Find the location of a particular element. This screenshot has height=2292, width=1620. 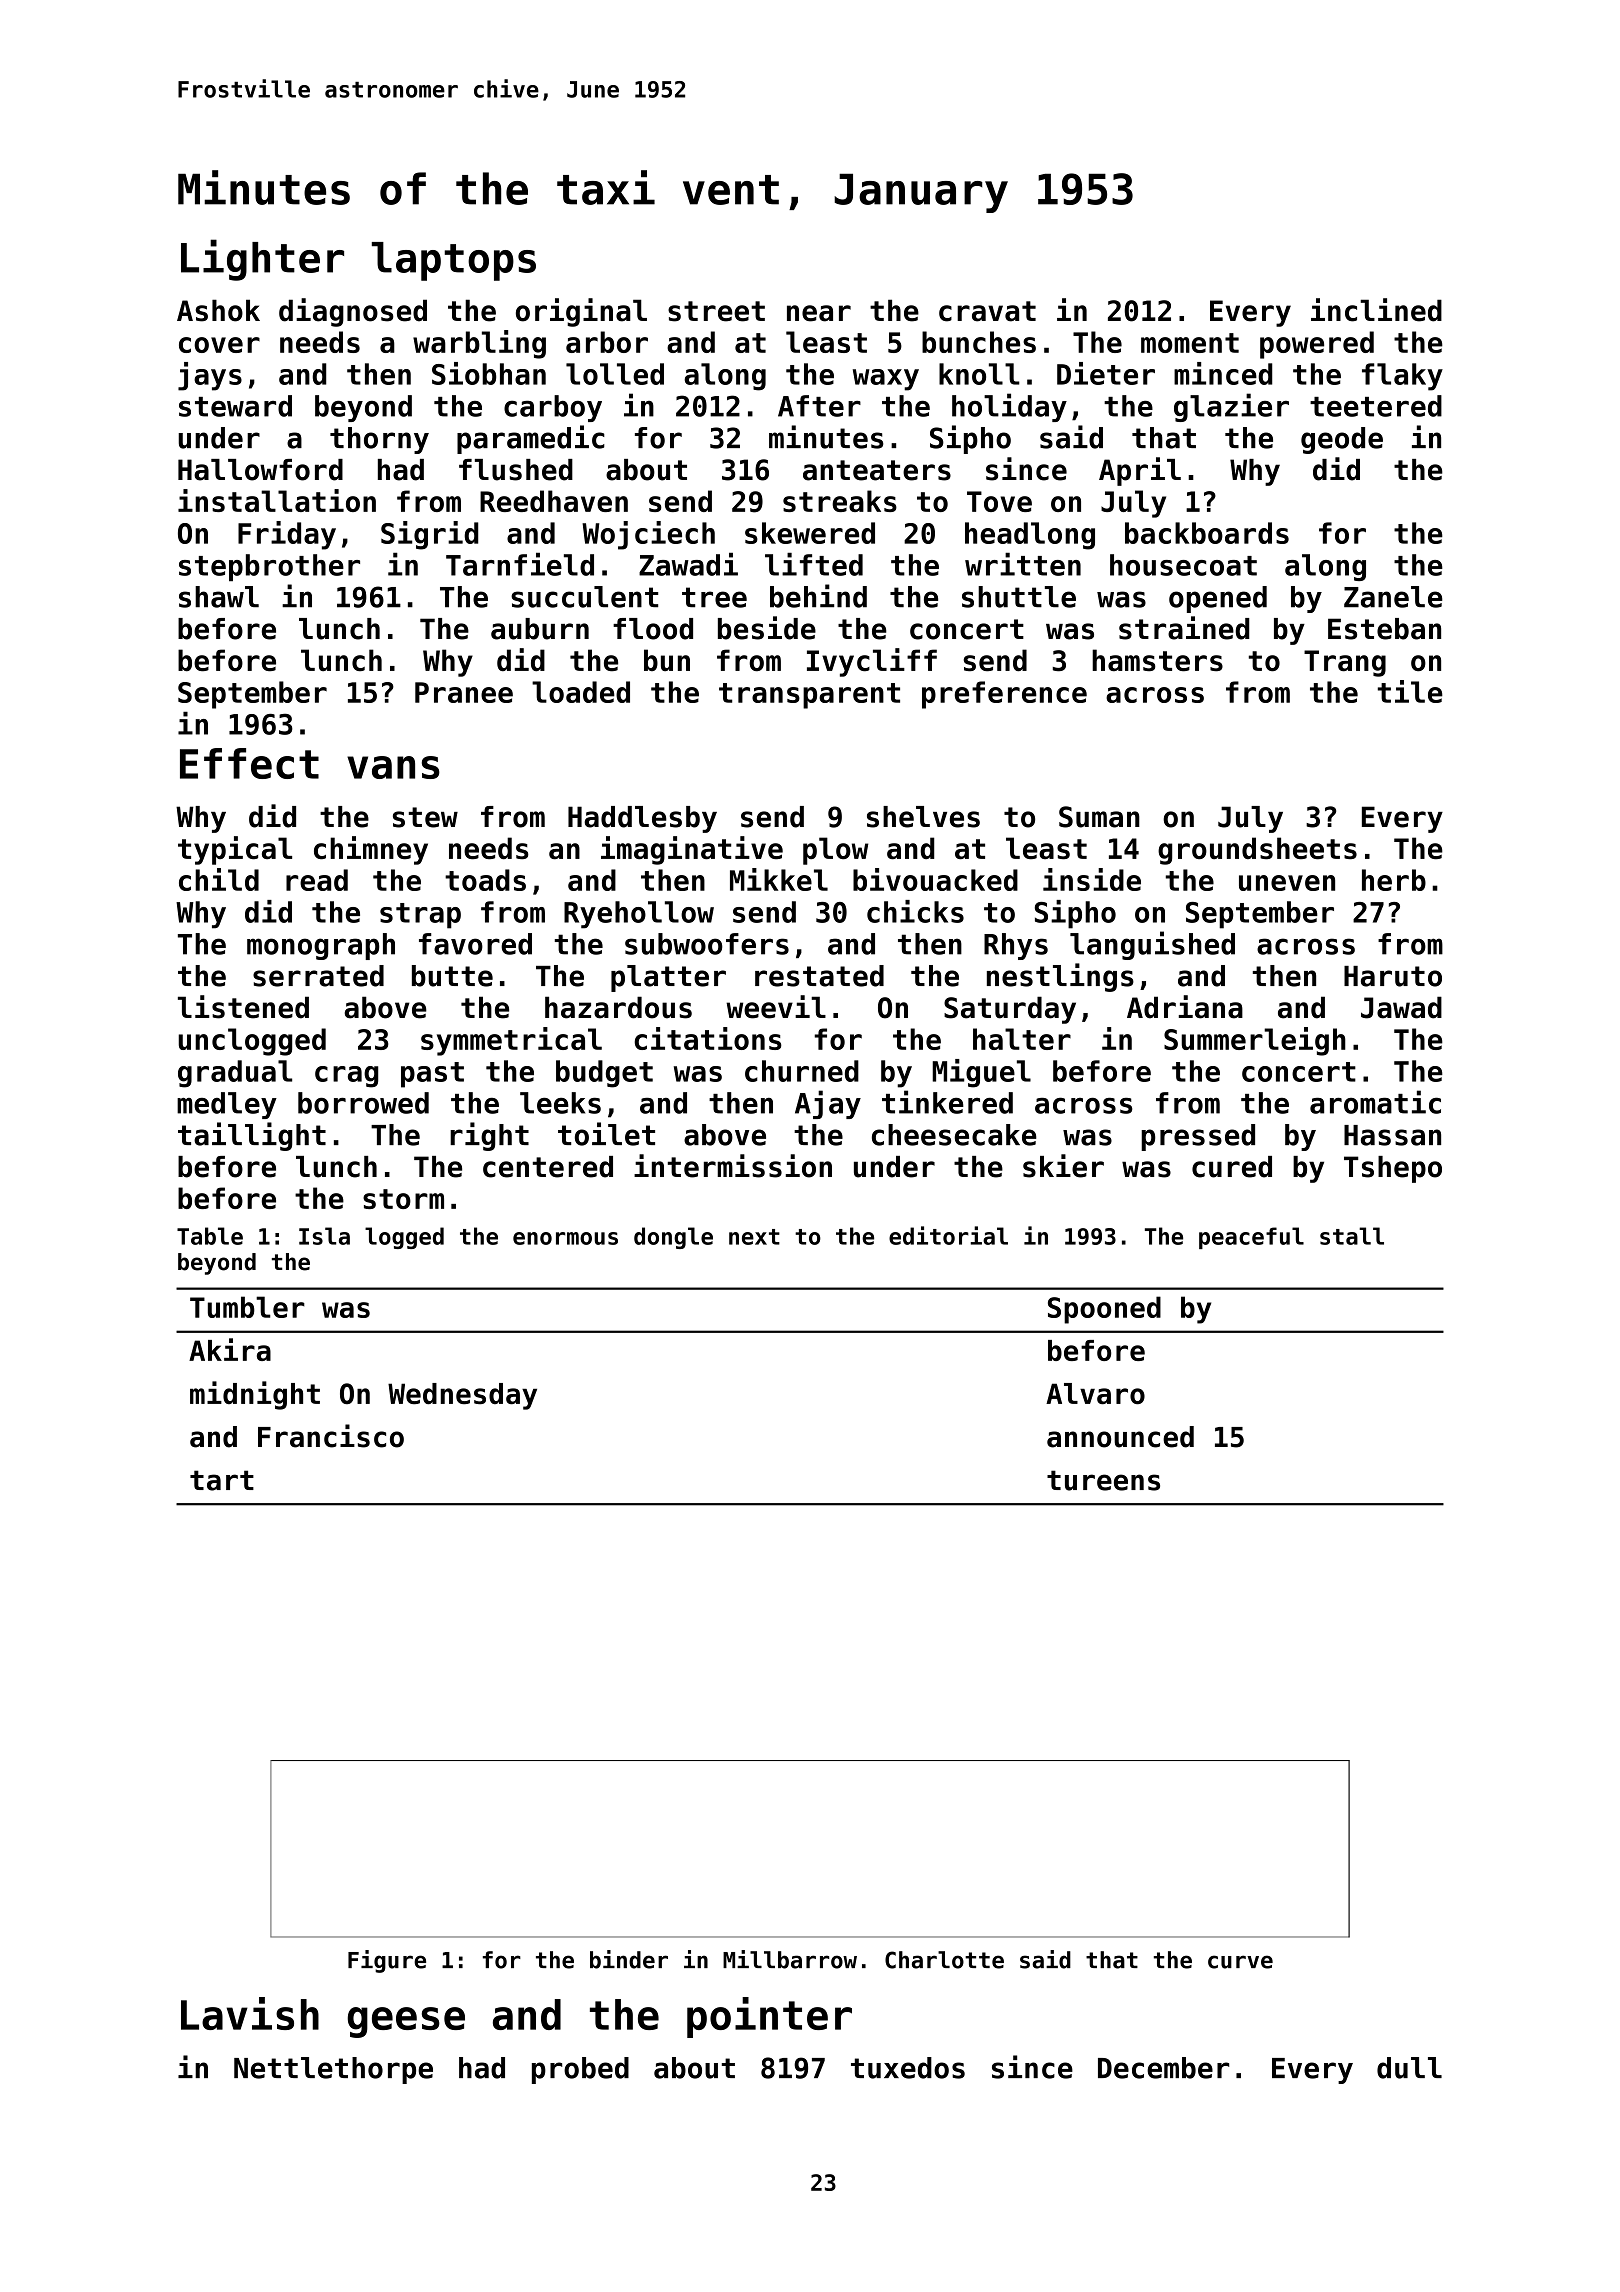

dull is located at coordinates (1409, 2068).
